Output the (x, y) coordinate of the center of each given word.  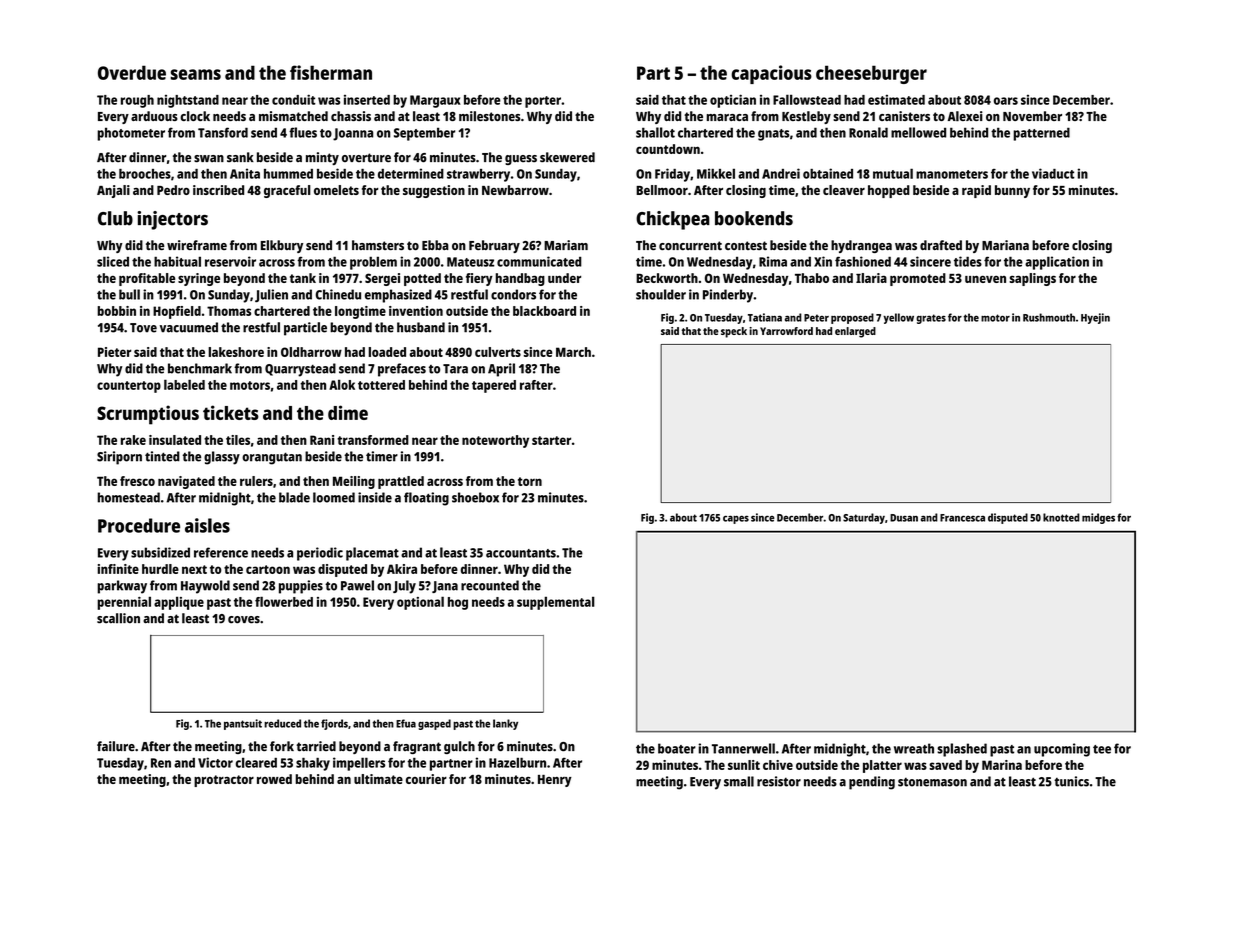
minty (322, 158)
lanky (505, 724)
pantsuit (243, 724)
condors (513, 294)
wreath (914, 748)
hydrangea (861, 246)
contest (746, 245)
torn (530, 481)
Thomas (229, 311)
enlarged (855, 332)
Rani (322, 440)
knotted (1061, 517)
